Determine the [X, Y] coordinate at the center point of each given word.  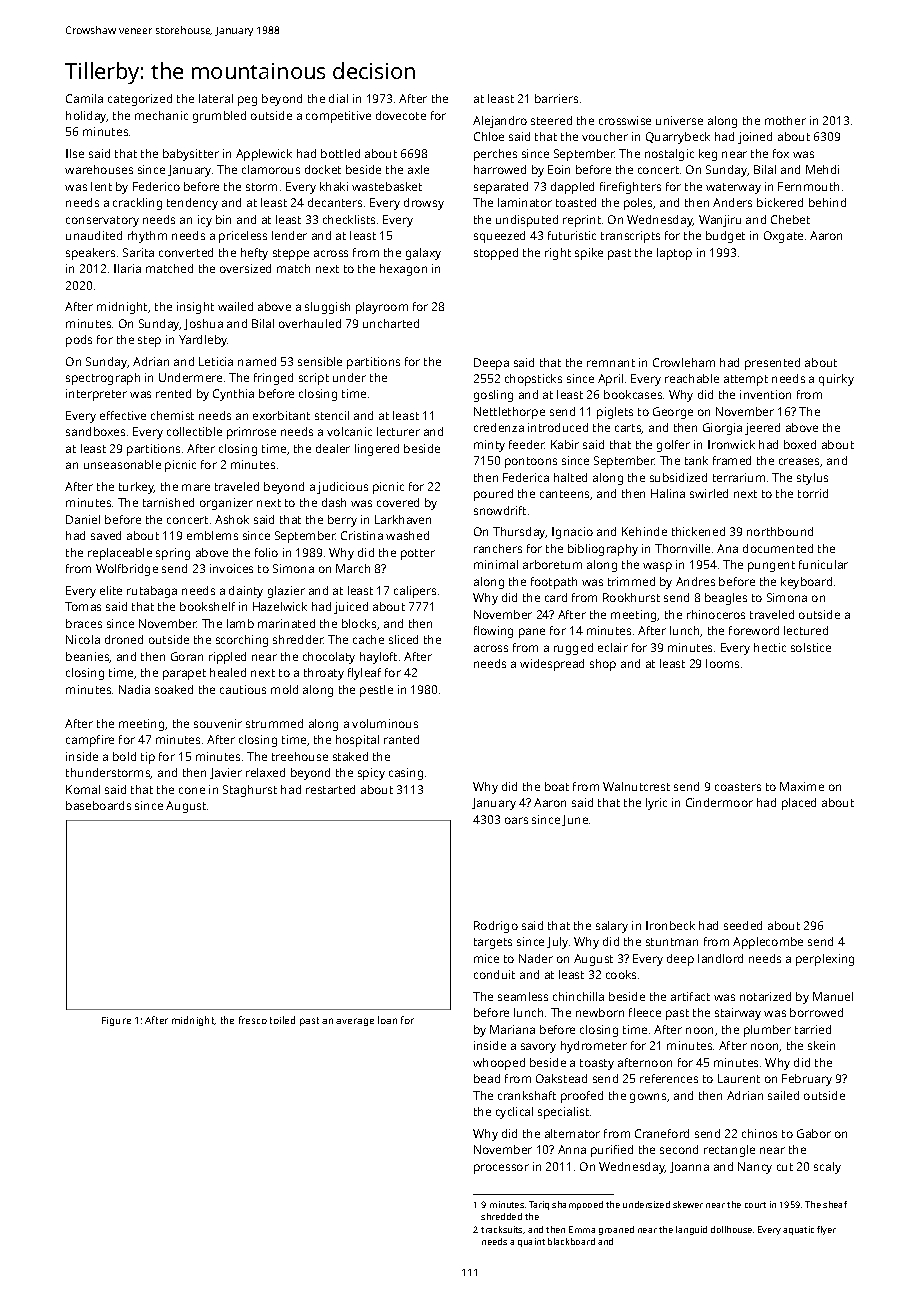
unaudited [94, 235]
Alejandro [500, 122]
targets [493, 943]
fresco [253, 1020]
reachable [692, 378]
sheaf [835, 1204]
